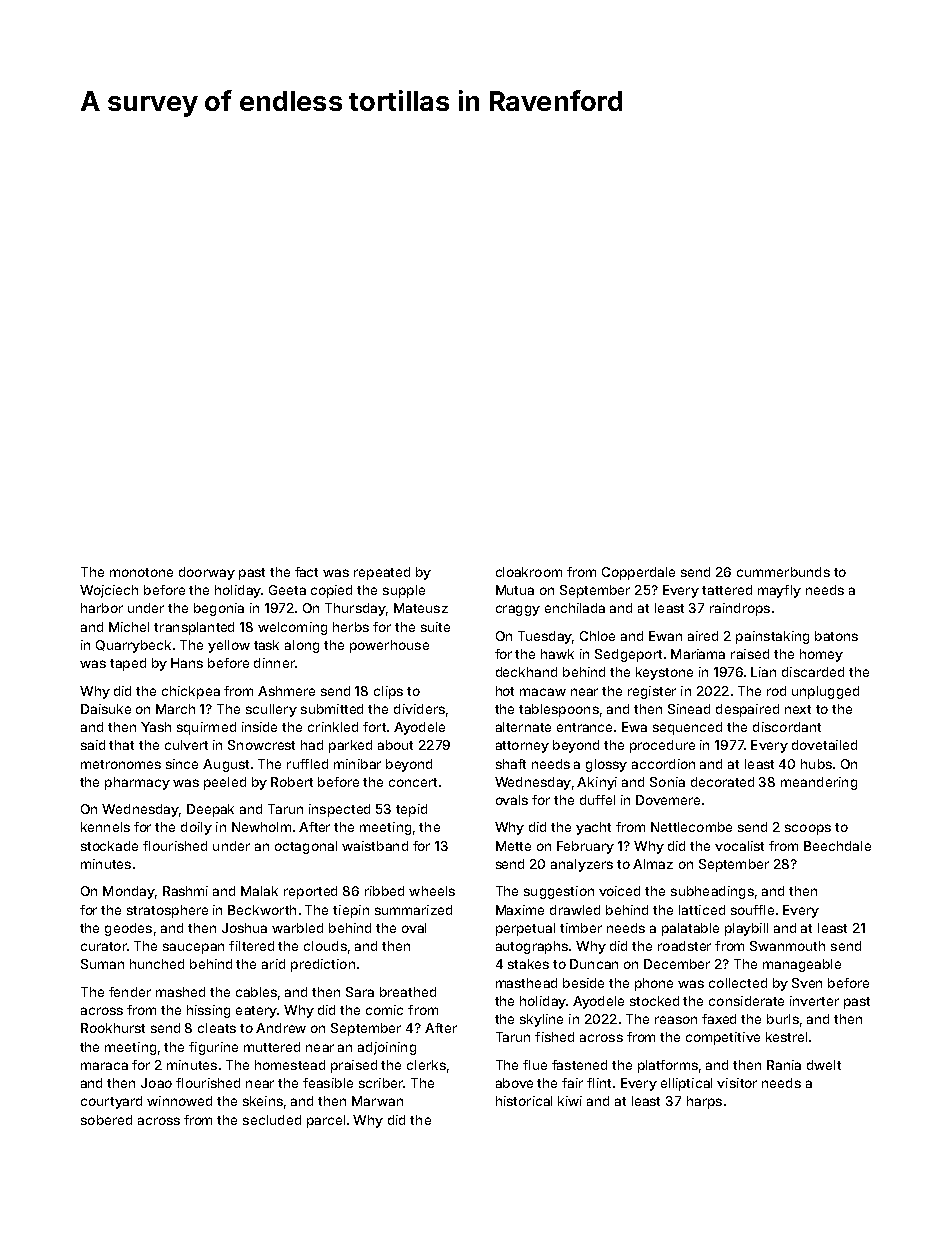  Describe the element at coordinates (339, 810) in the document. I see `inspected` at that location.
